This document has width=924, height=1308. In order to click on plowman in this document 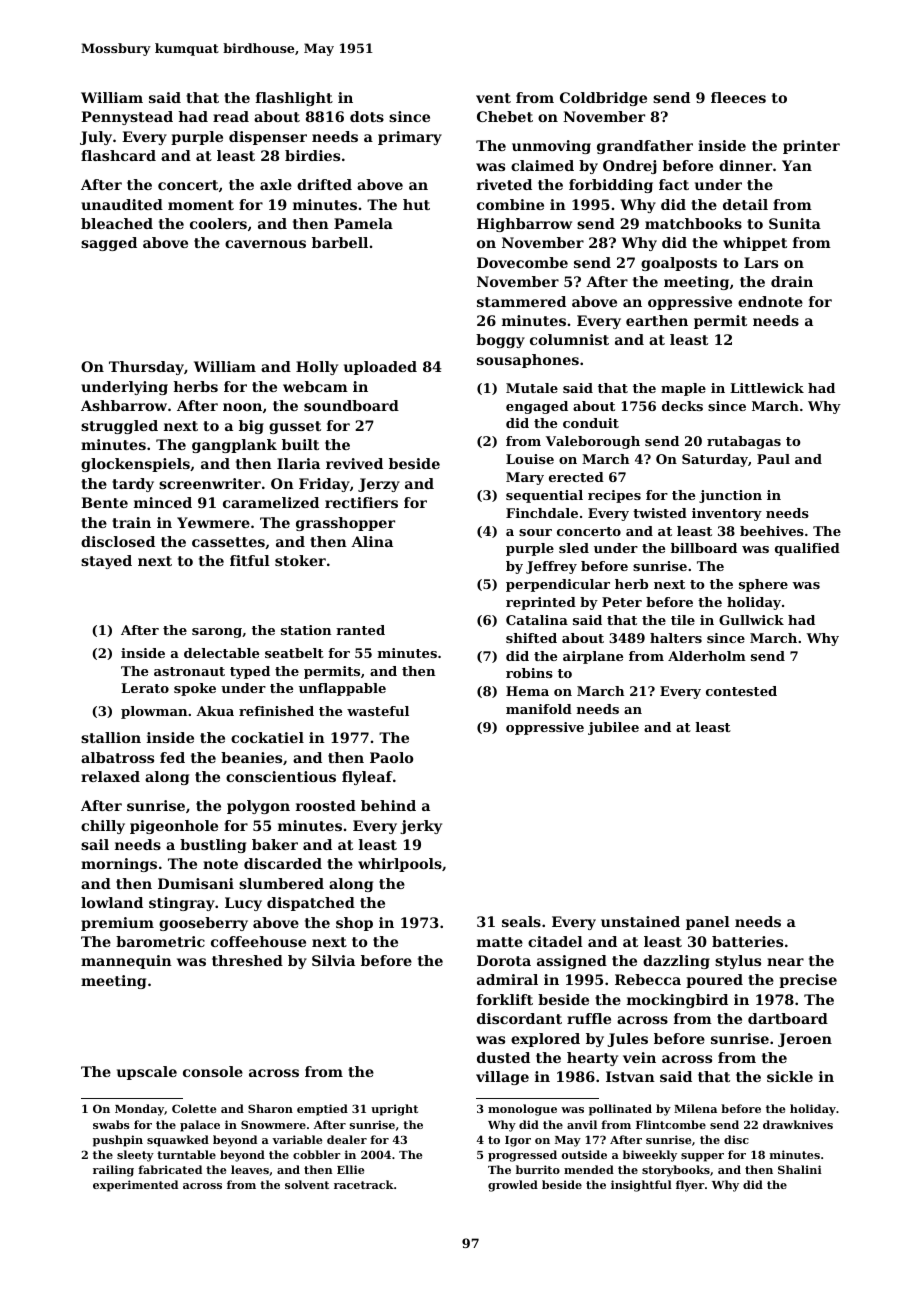, I will do `click(154, 712)`.
